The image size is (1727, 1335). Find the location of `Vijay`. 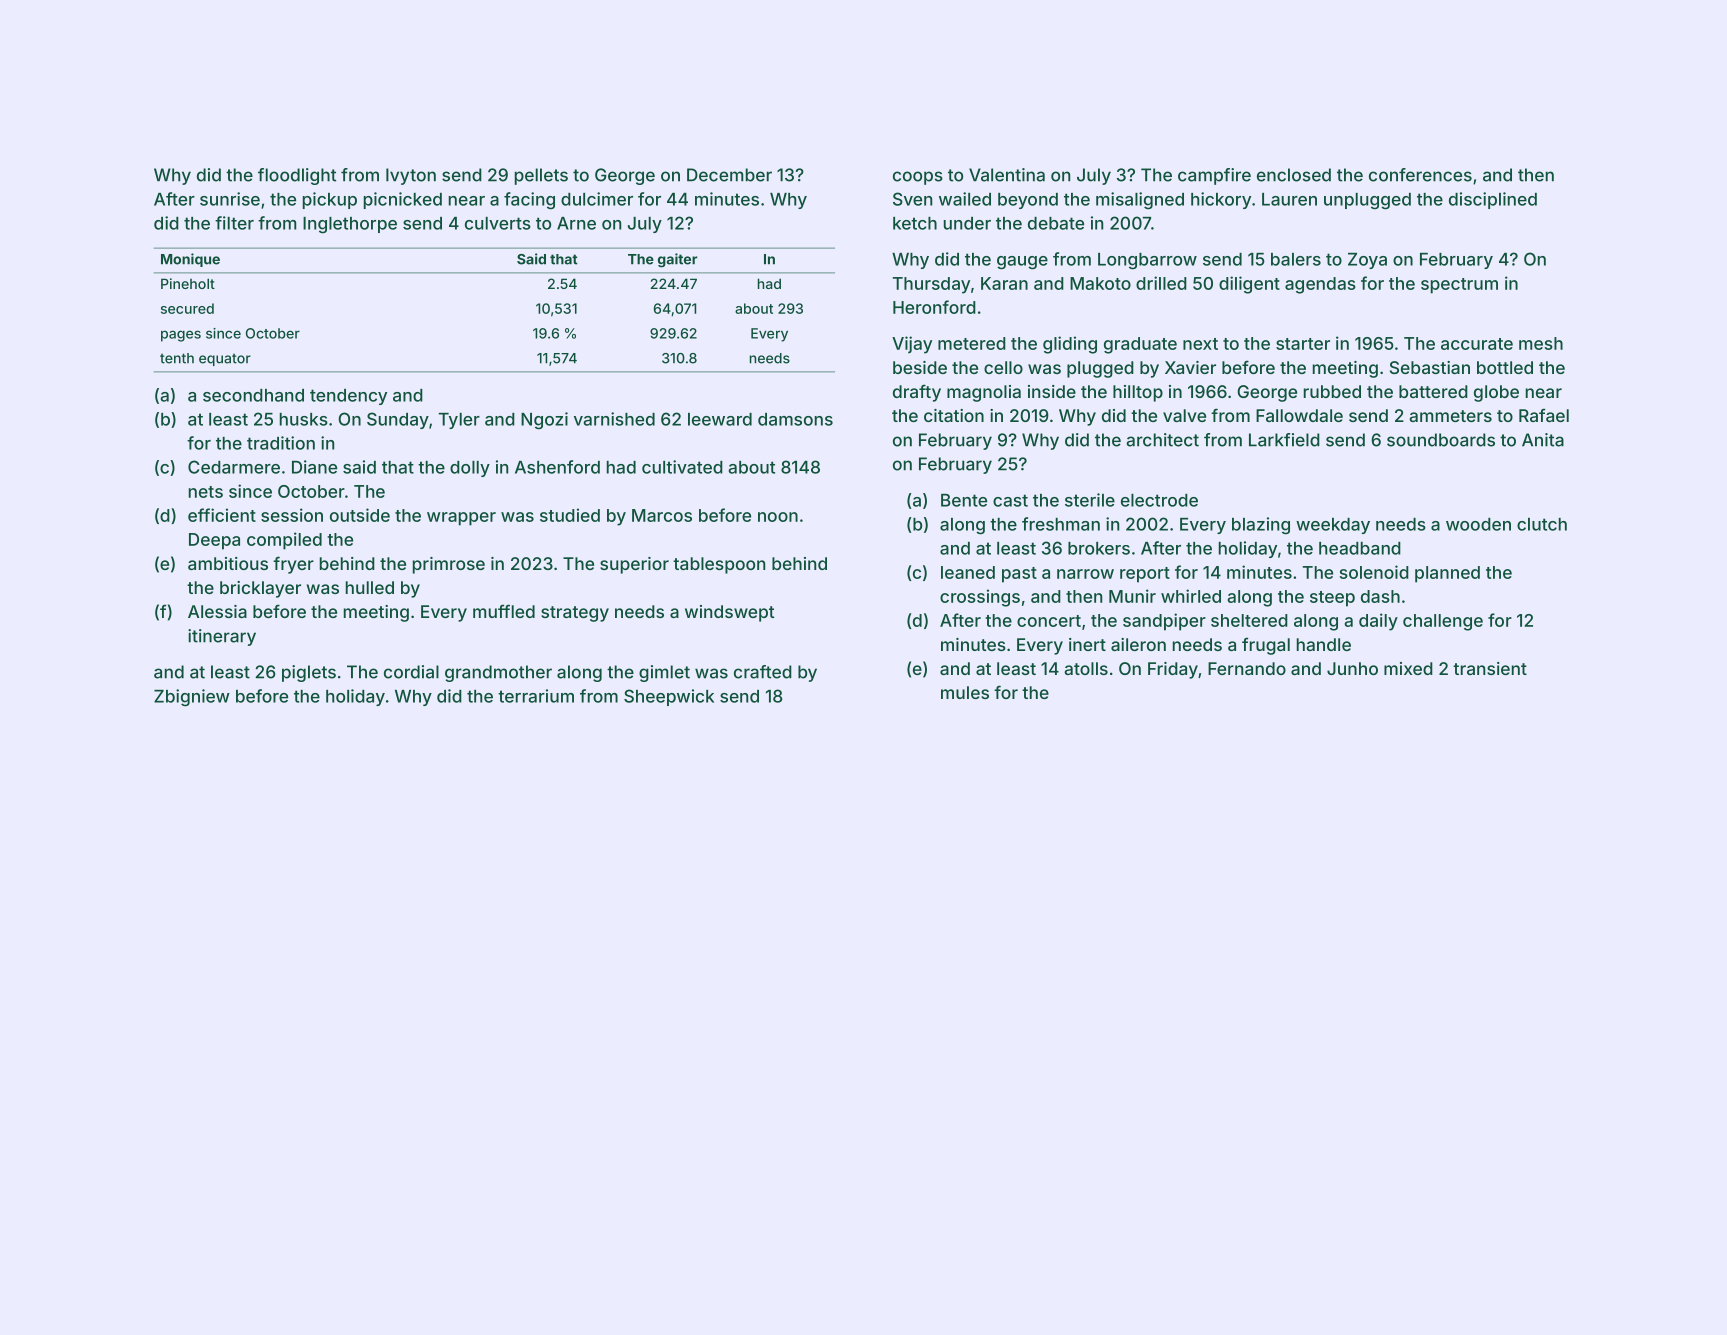

Vijay is located at coordinates (912, 345).
